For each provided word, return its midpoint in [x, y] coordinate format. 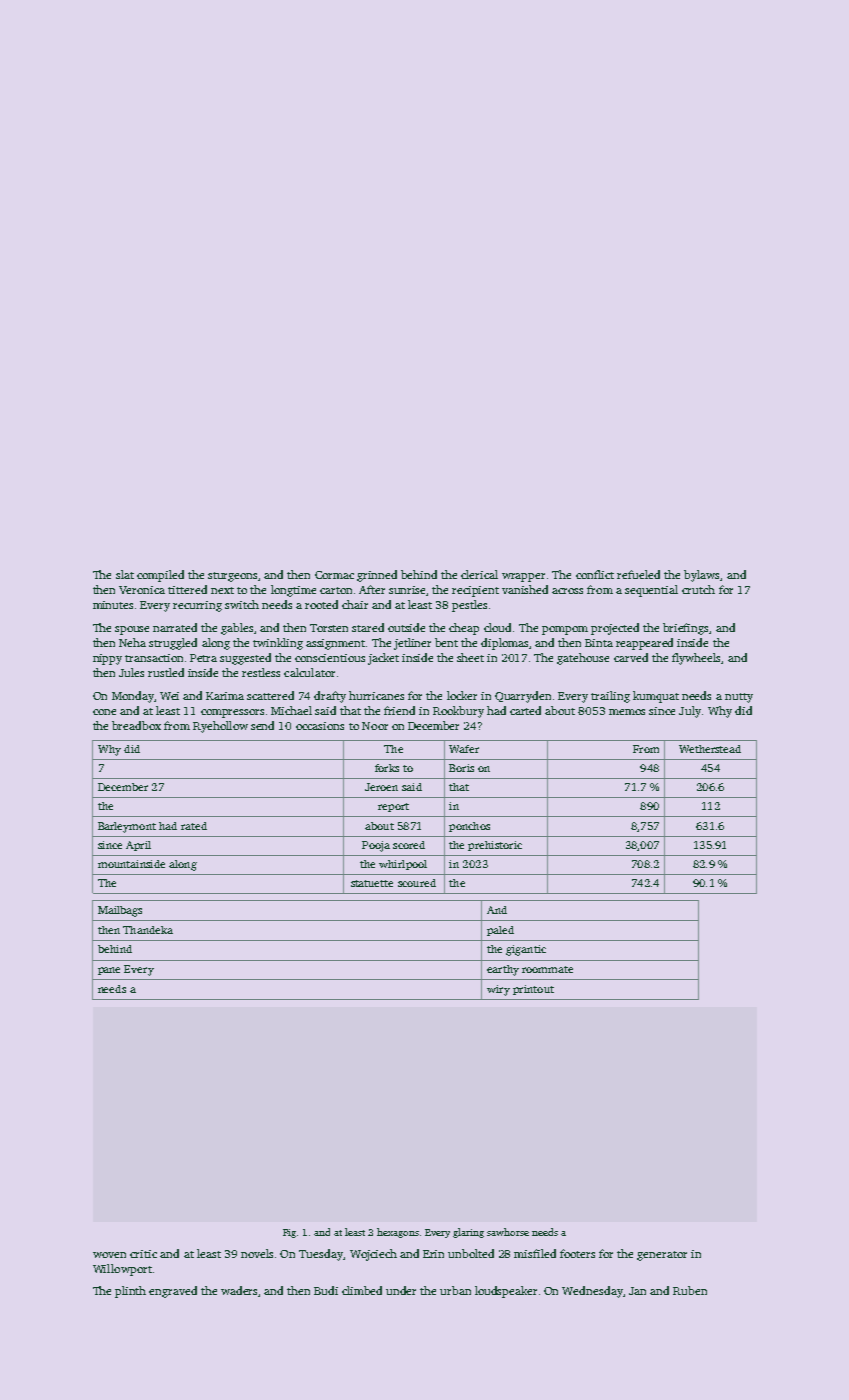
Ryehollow [220, 727]
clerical [479, 574]
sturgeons [233, 577]
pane [109, 971]
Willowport [122, 1270]
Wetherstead [710, 749]
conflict [595, 574]
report [393, 807]
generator [662, 1256]
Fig [289, 1233]
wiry [498, 990]
